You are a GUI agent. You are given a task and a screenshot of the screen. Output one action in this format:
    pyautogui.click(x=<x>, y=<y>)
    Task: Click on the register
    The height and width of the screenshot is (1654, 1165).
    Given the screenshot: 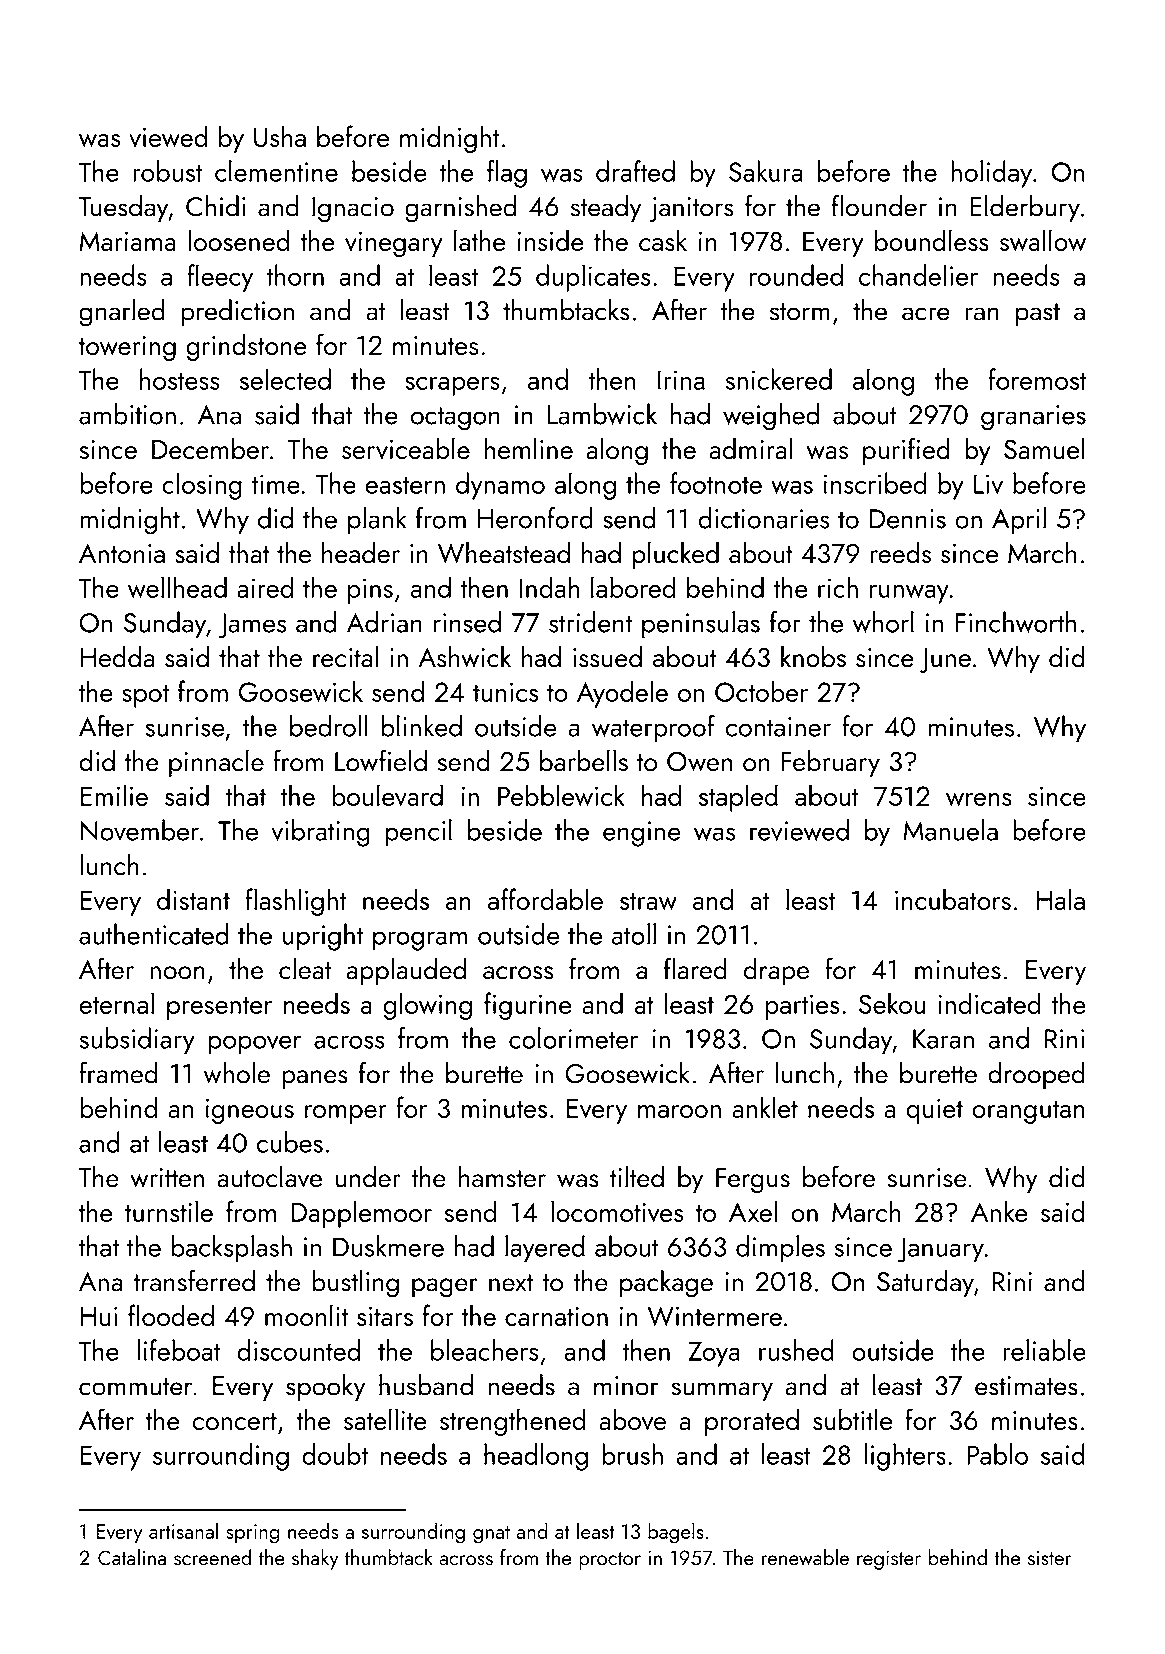 What is the action you would take?
    pyautogui.click(x=889, y=1560)
